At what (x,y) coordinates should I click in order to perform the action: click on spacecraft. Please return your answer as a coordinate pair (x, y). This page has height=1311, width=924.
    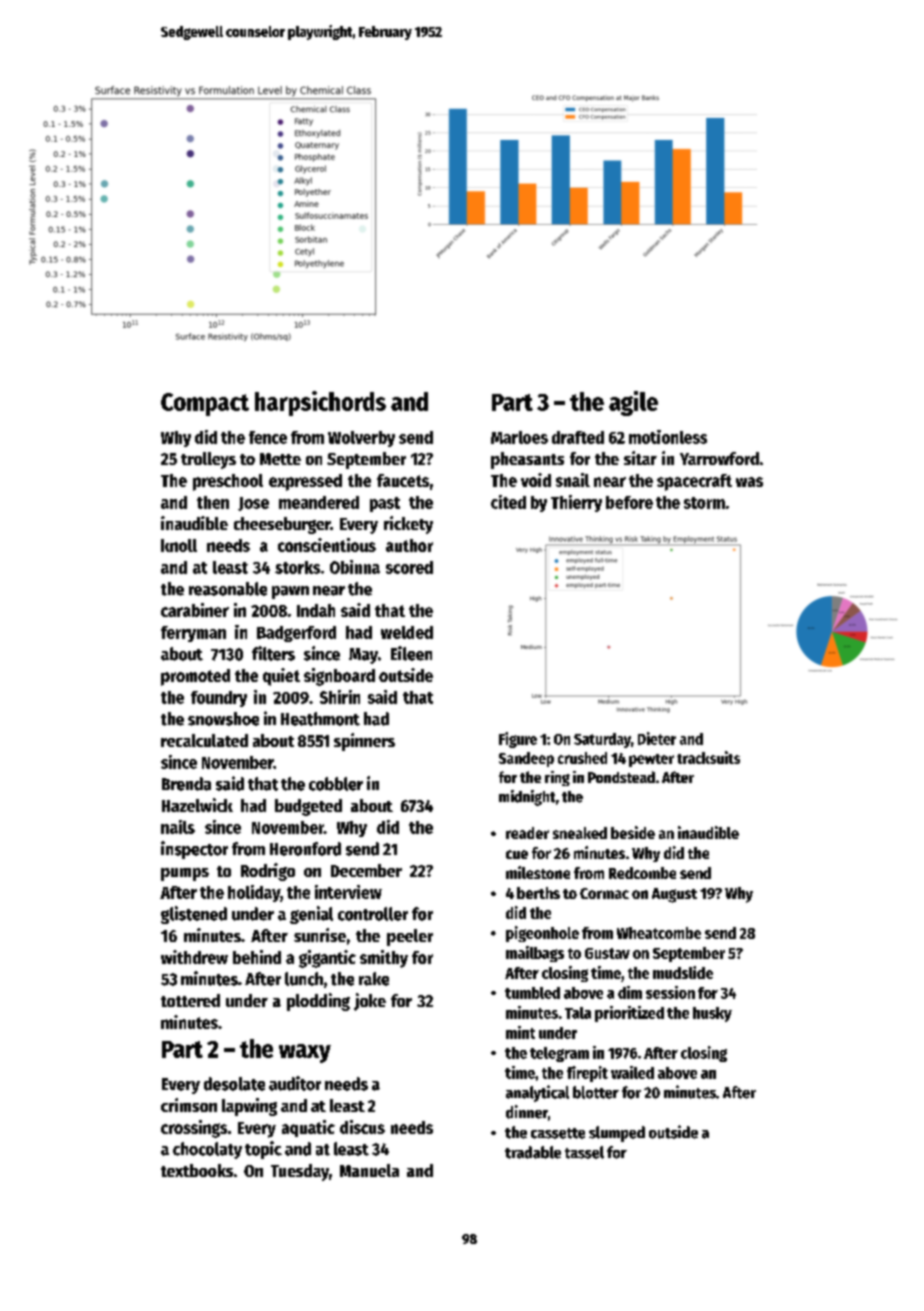
    Looking at the image, I should click on (694, 482).
